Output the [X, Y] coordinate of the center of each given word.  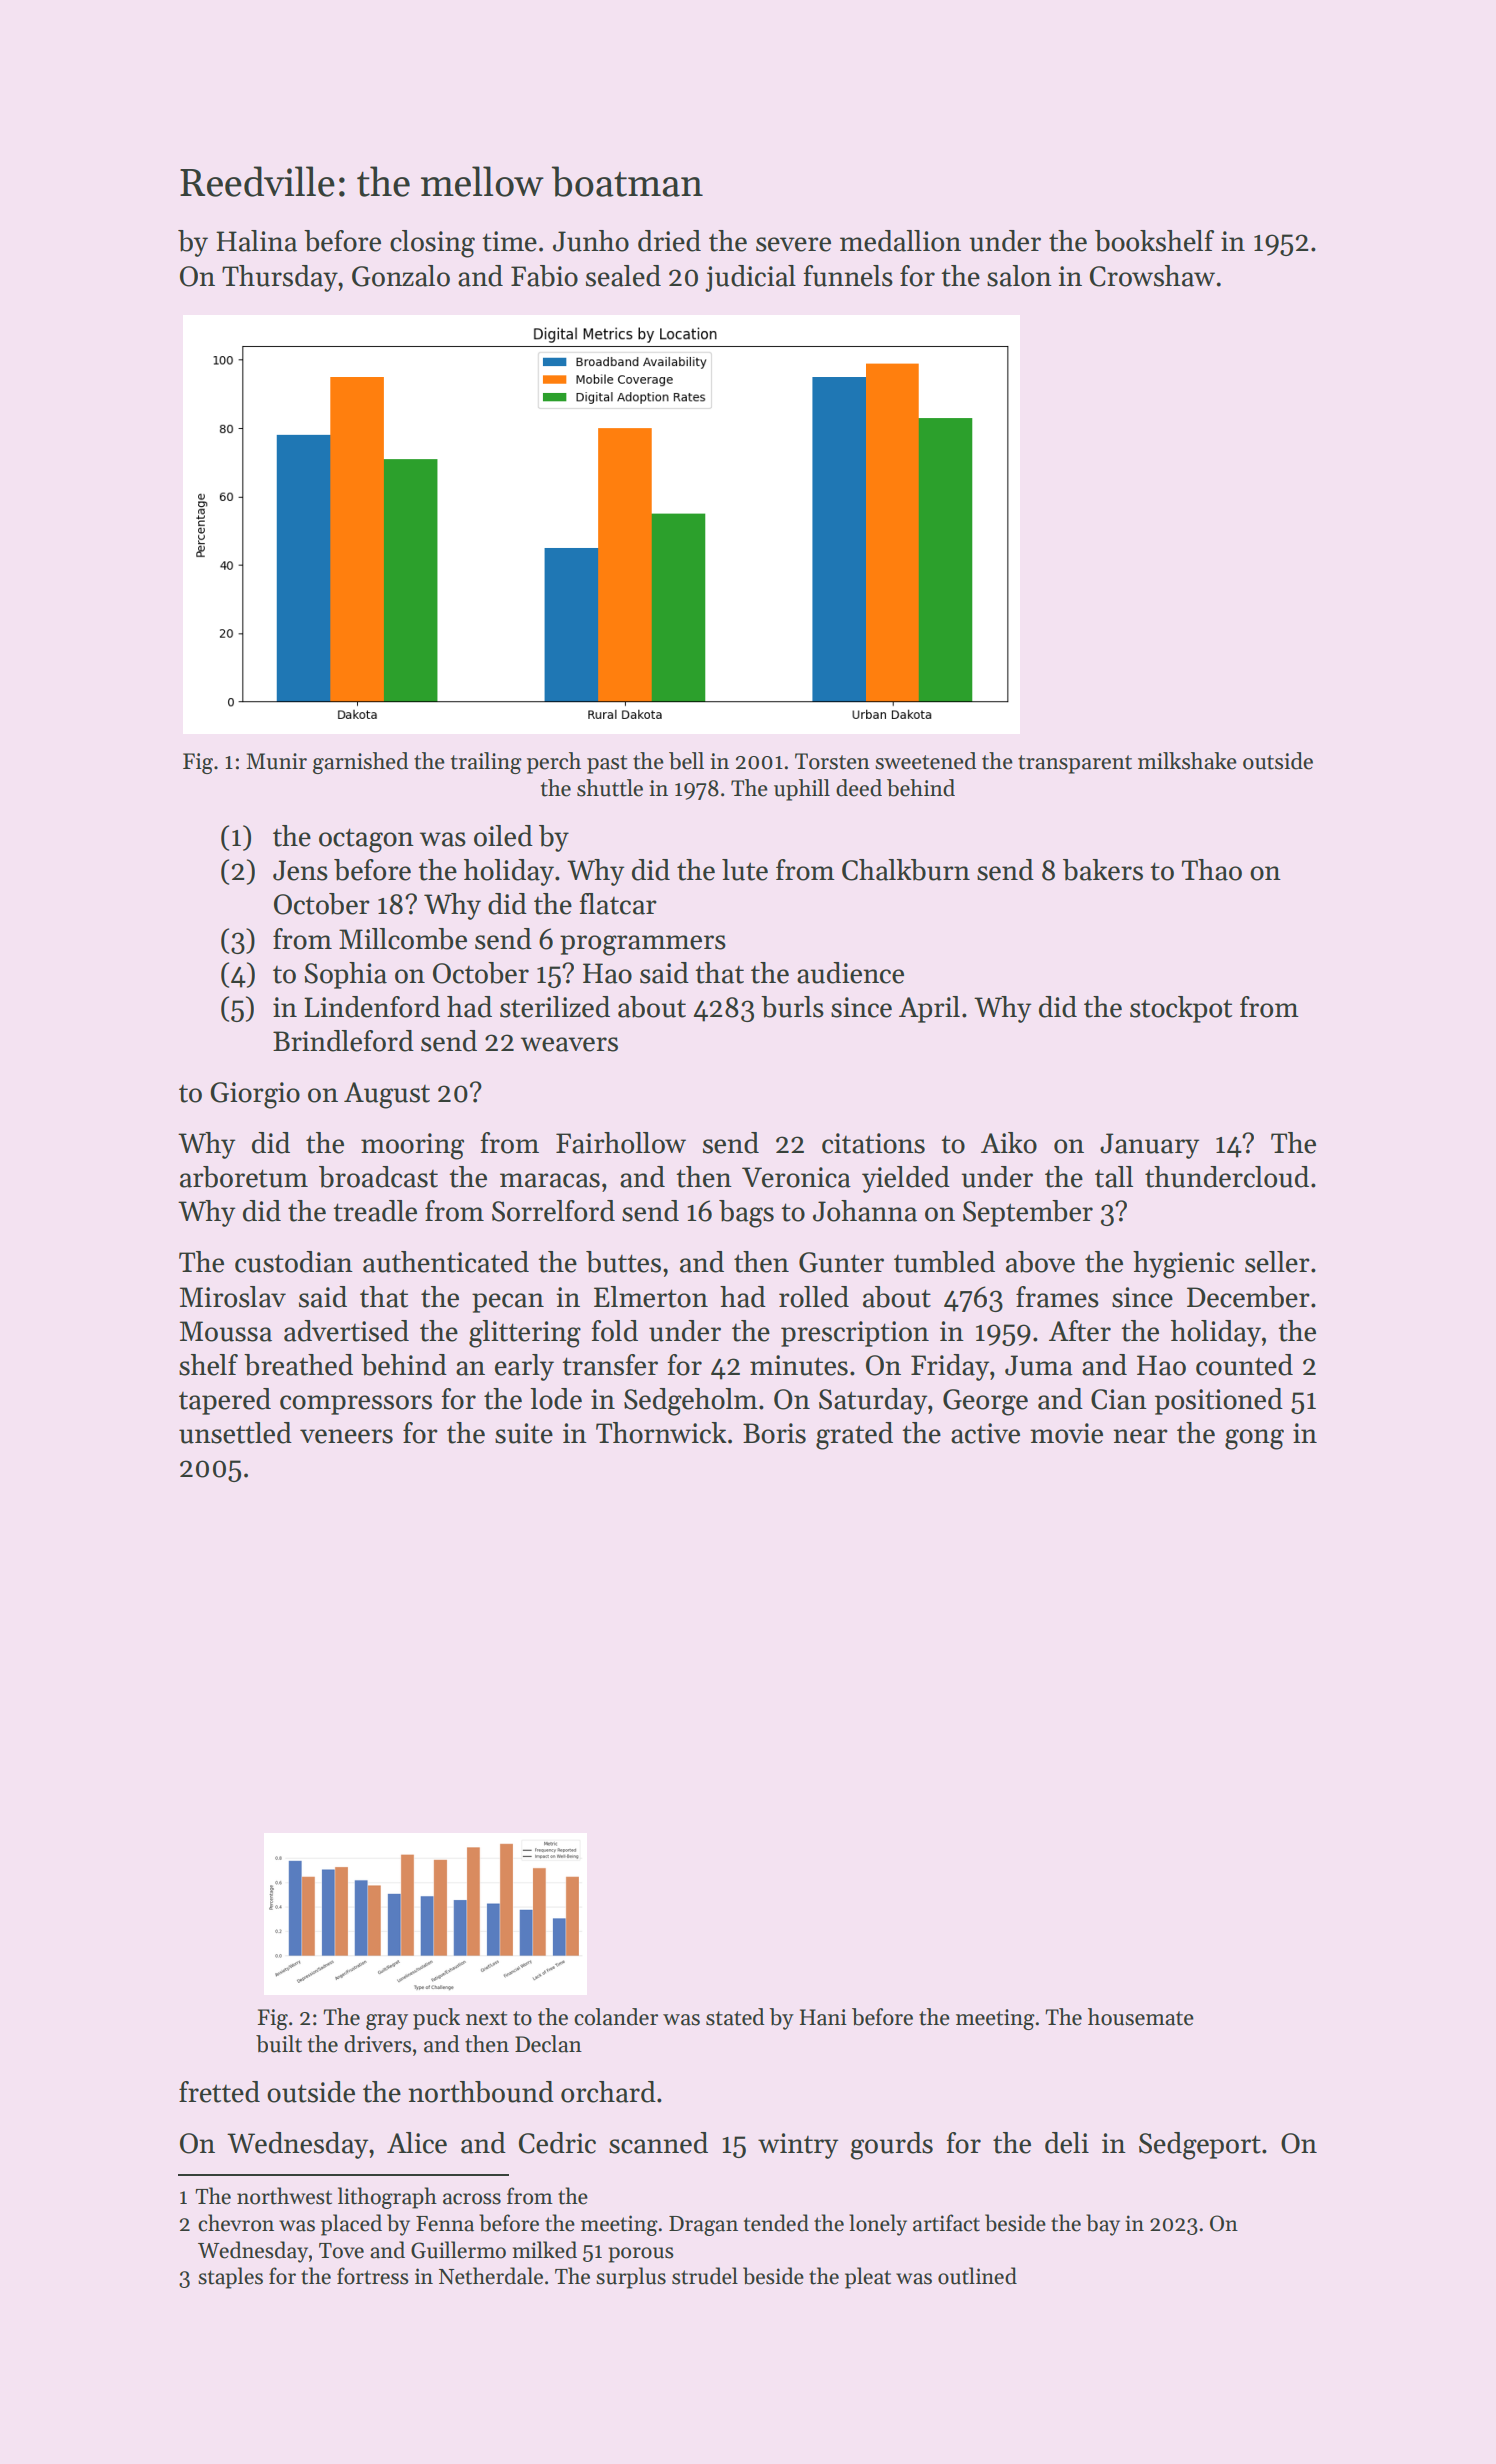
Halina [256, 241]
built [279, 2044]
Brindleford [343, 1041]
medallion [900, 241]
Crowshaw [1152, 276]
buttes [623, 1262]
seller [1277, 1262]
